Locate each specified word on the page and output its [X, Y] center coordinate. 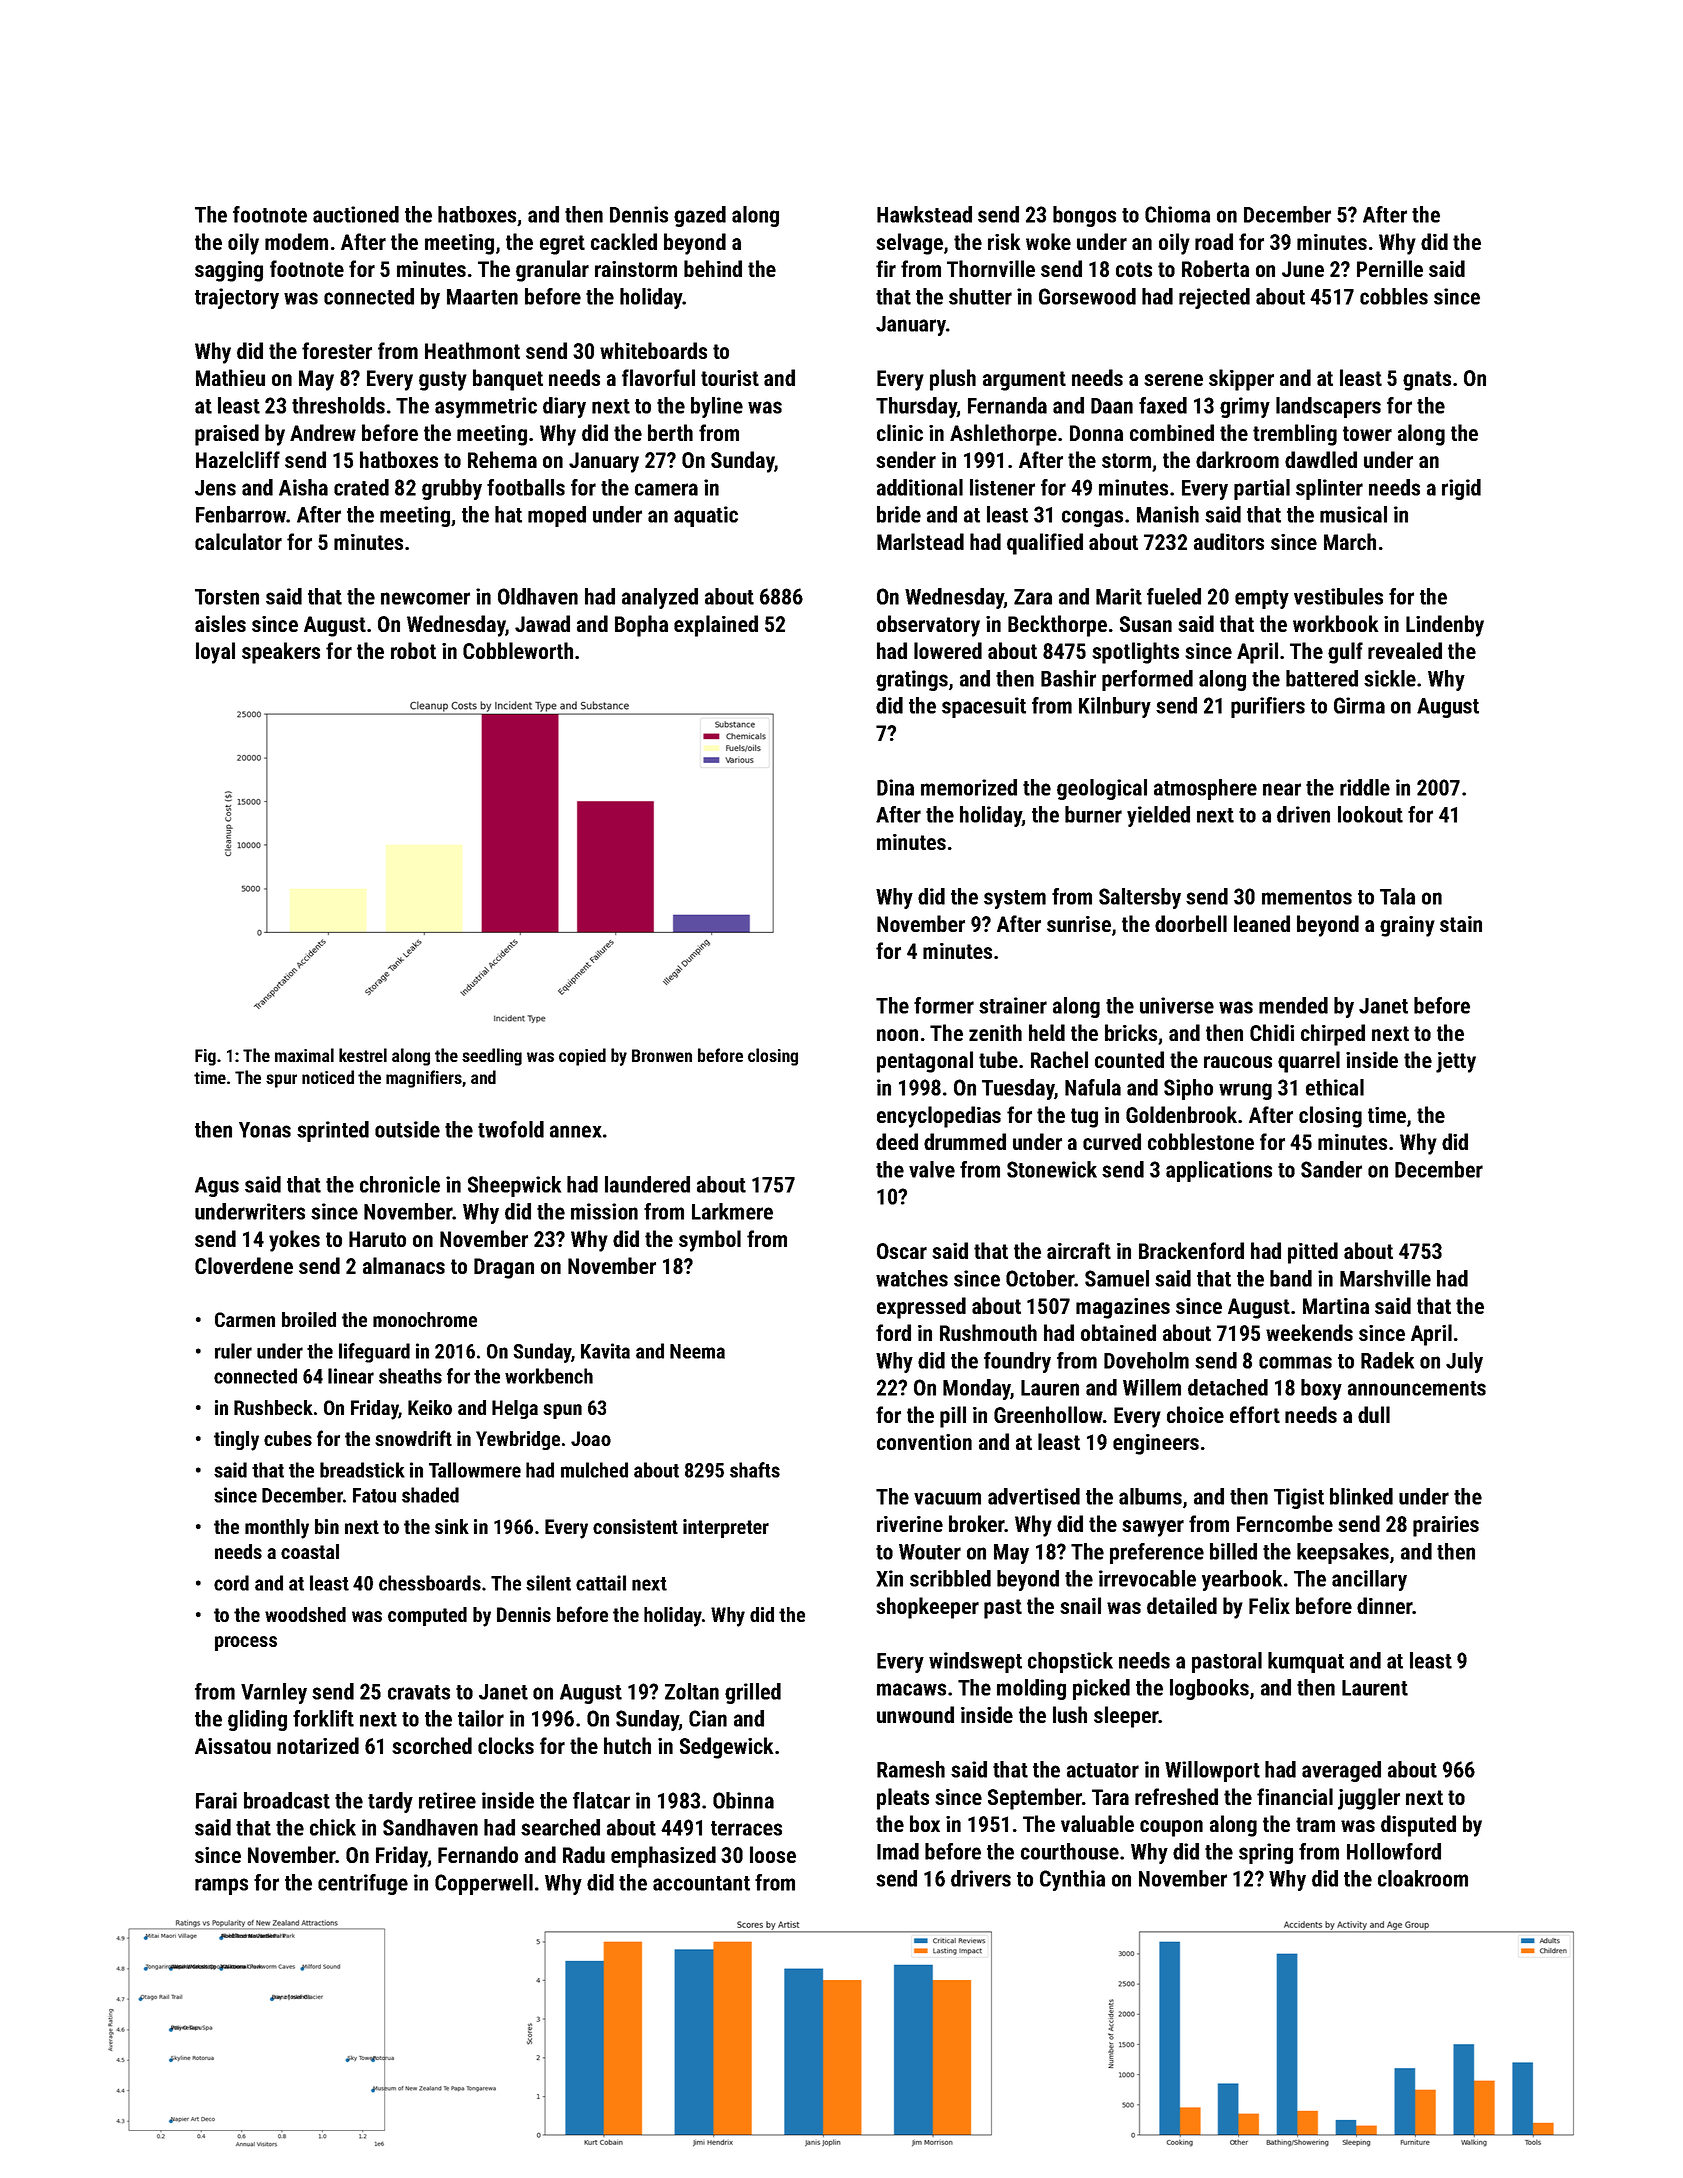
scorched [432, 1745]
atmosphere [1205, 789]
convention [924, 1442]
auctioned [356, 214]
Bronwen [662, 1055]
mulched [594, 1470]
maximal [304, 1055]
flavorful [658, 377]
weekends [1309, 1332]
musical [1353, 514]
